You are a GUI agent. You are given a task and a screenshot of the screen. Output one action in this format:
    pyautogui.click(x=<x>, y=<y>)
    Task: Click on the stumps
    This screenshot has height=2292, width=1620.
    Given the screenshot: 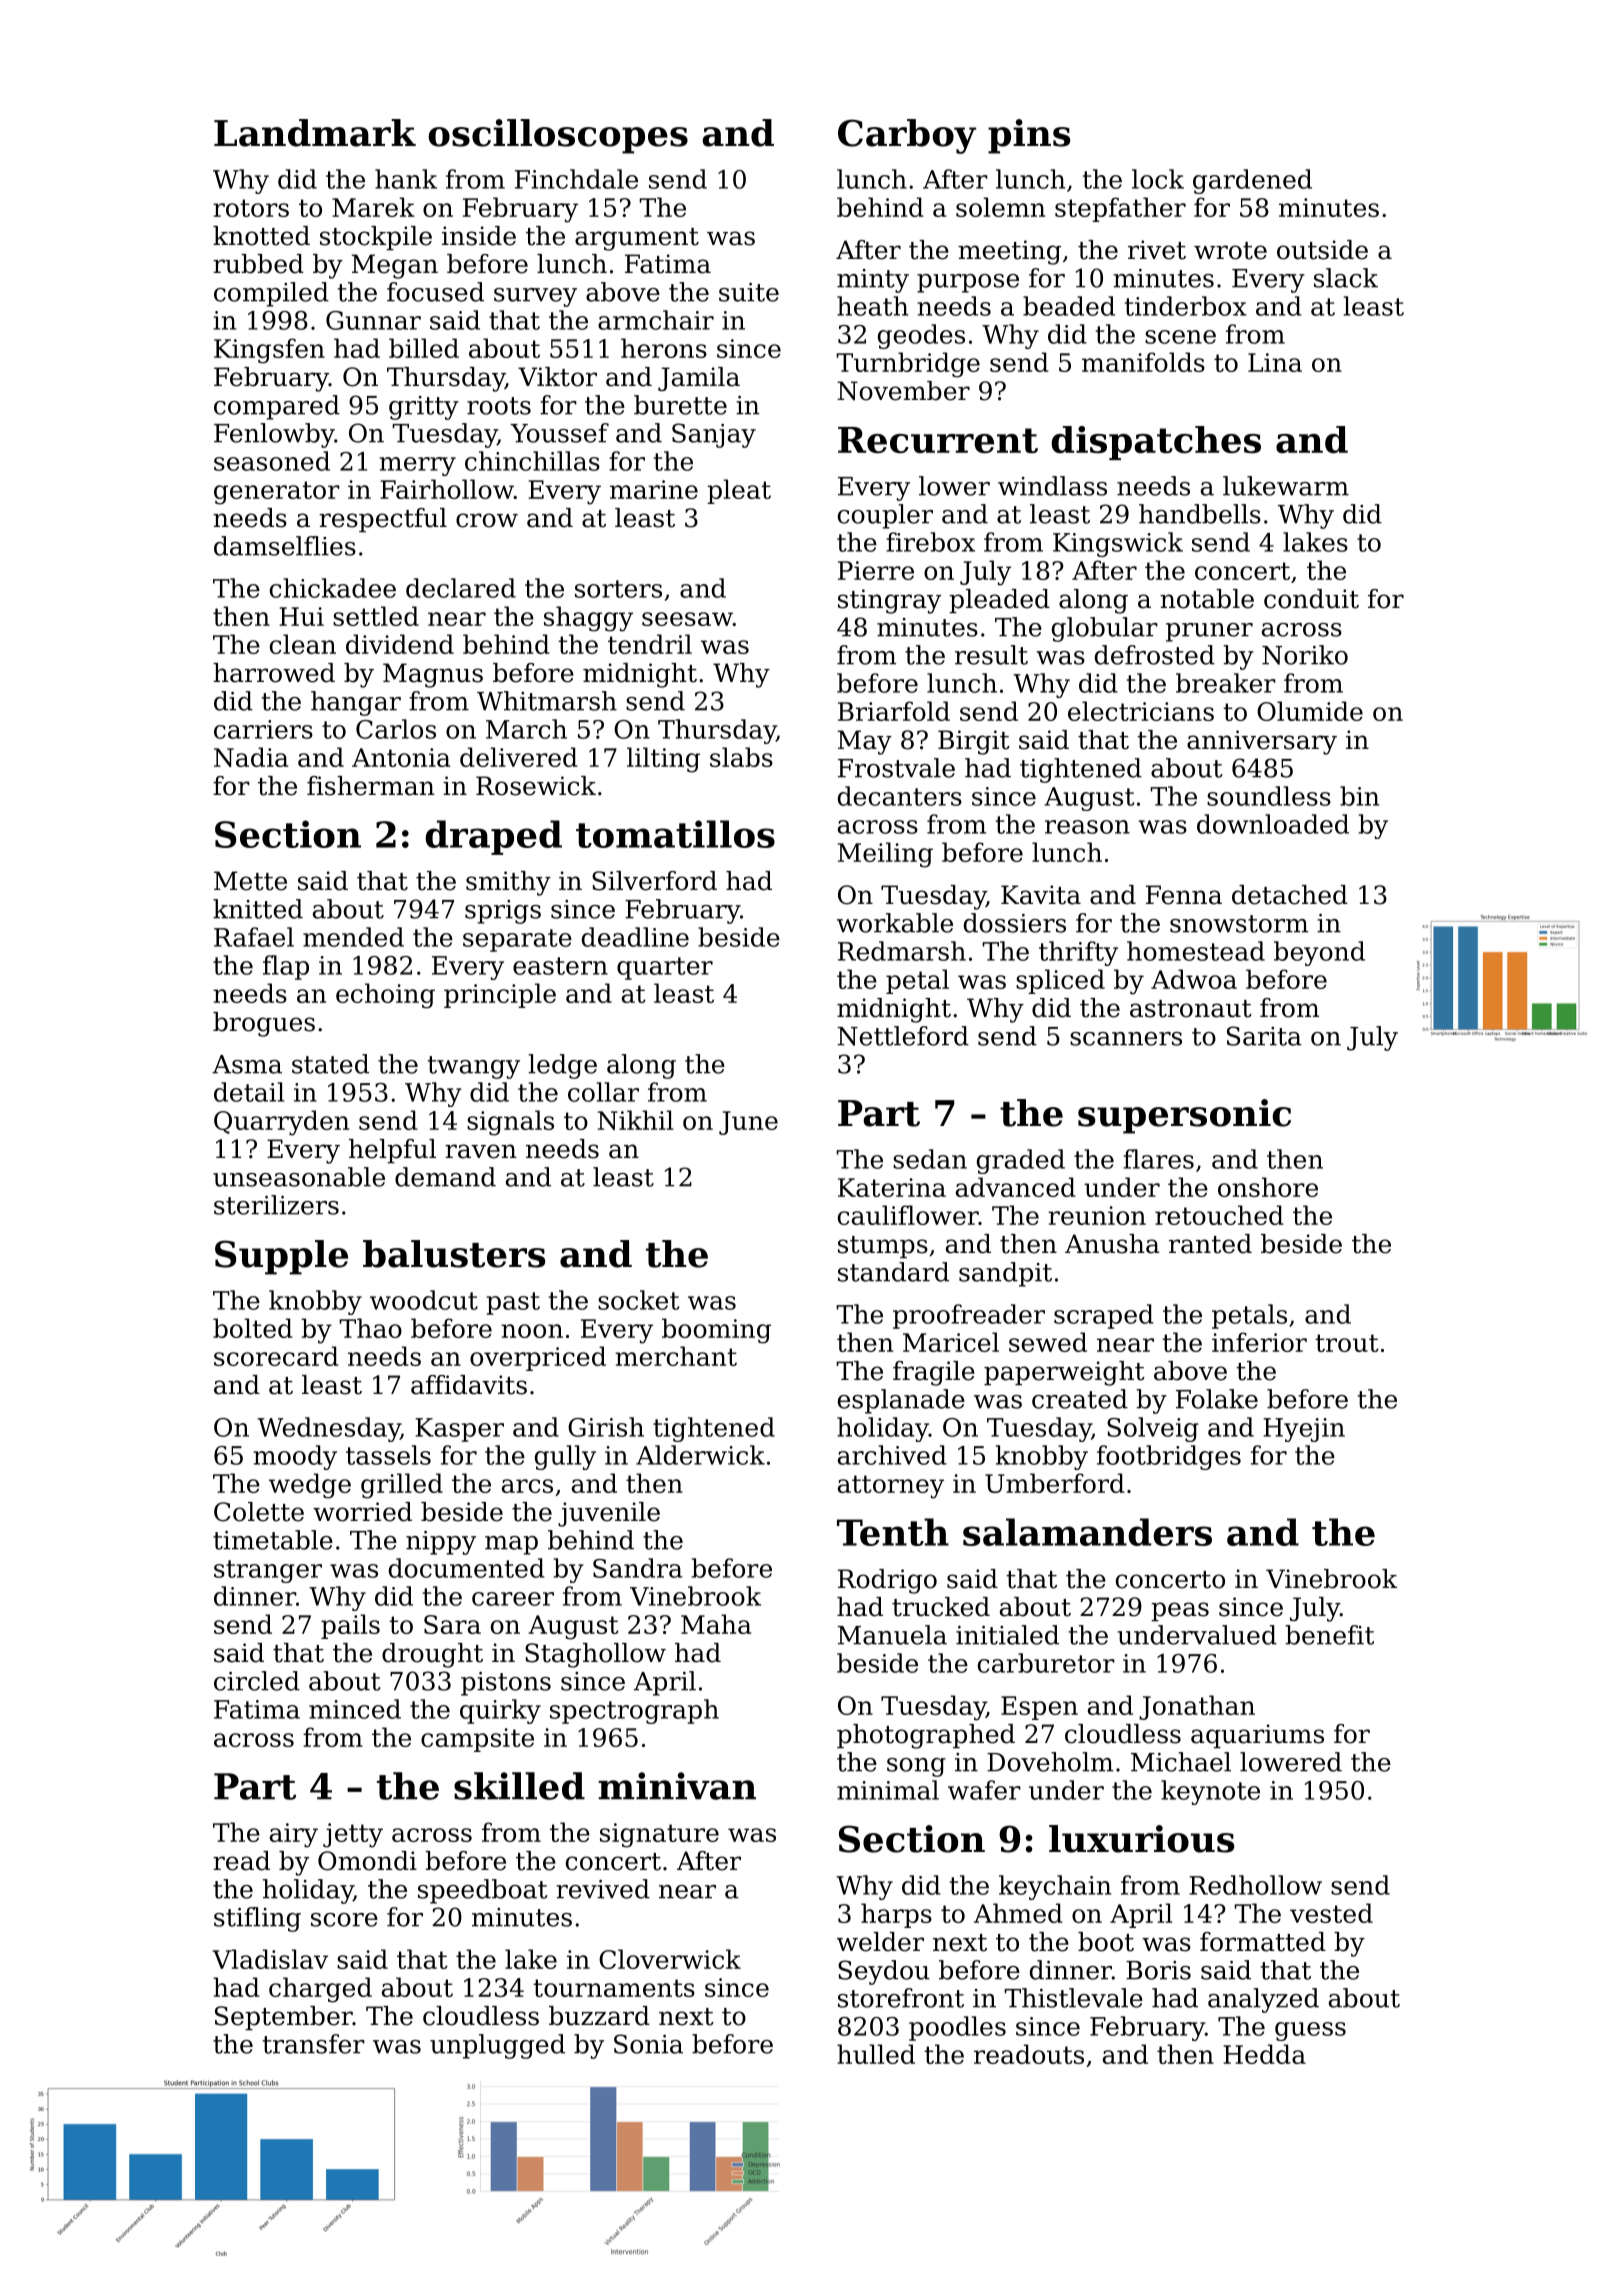 What is the action you would take?
    pyautogui.click(x=883, y=1247)
